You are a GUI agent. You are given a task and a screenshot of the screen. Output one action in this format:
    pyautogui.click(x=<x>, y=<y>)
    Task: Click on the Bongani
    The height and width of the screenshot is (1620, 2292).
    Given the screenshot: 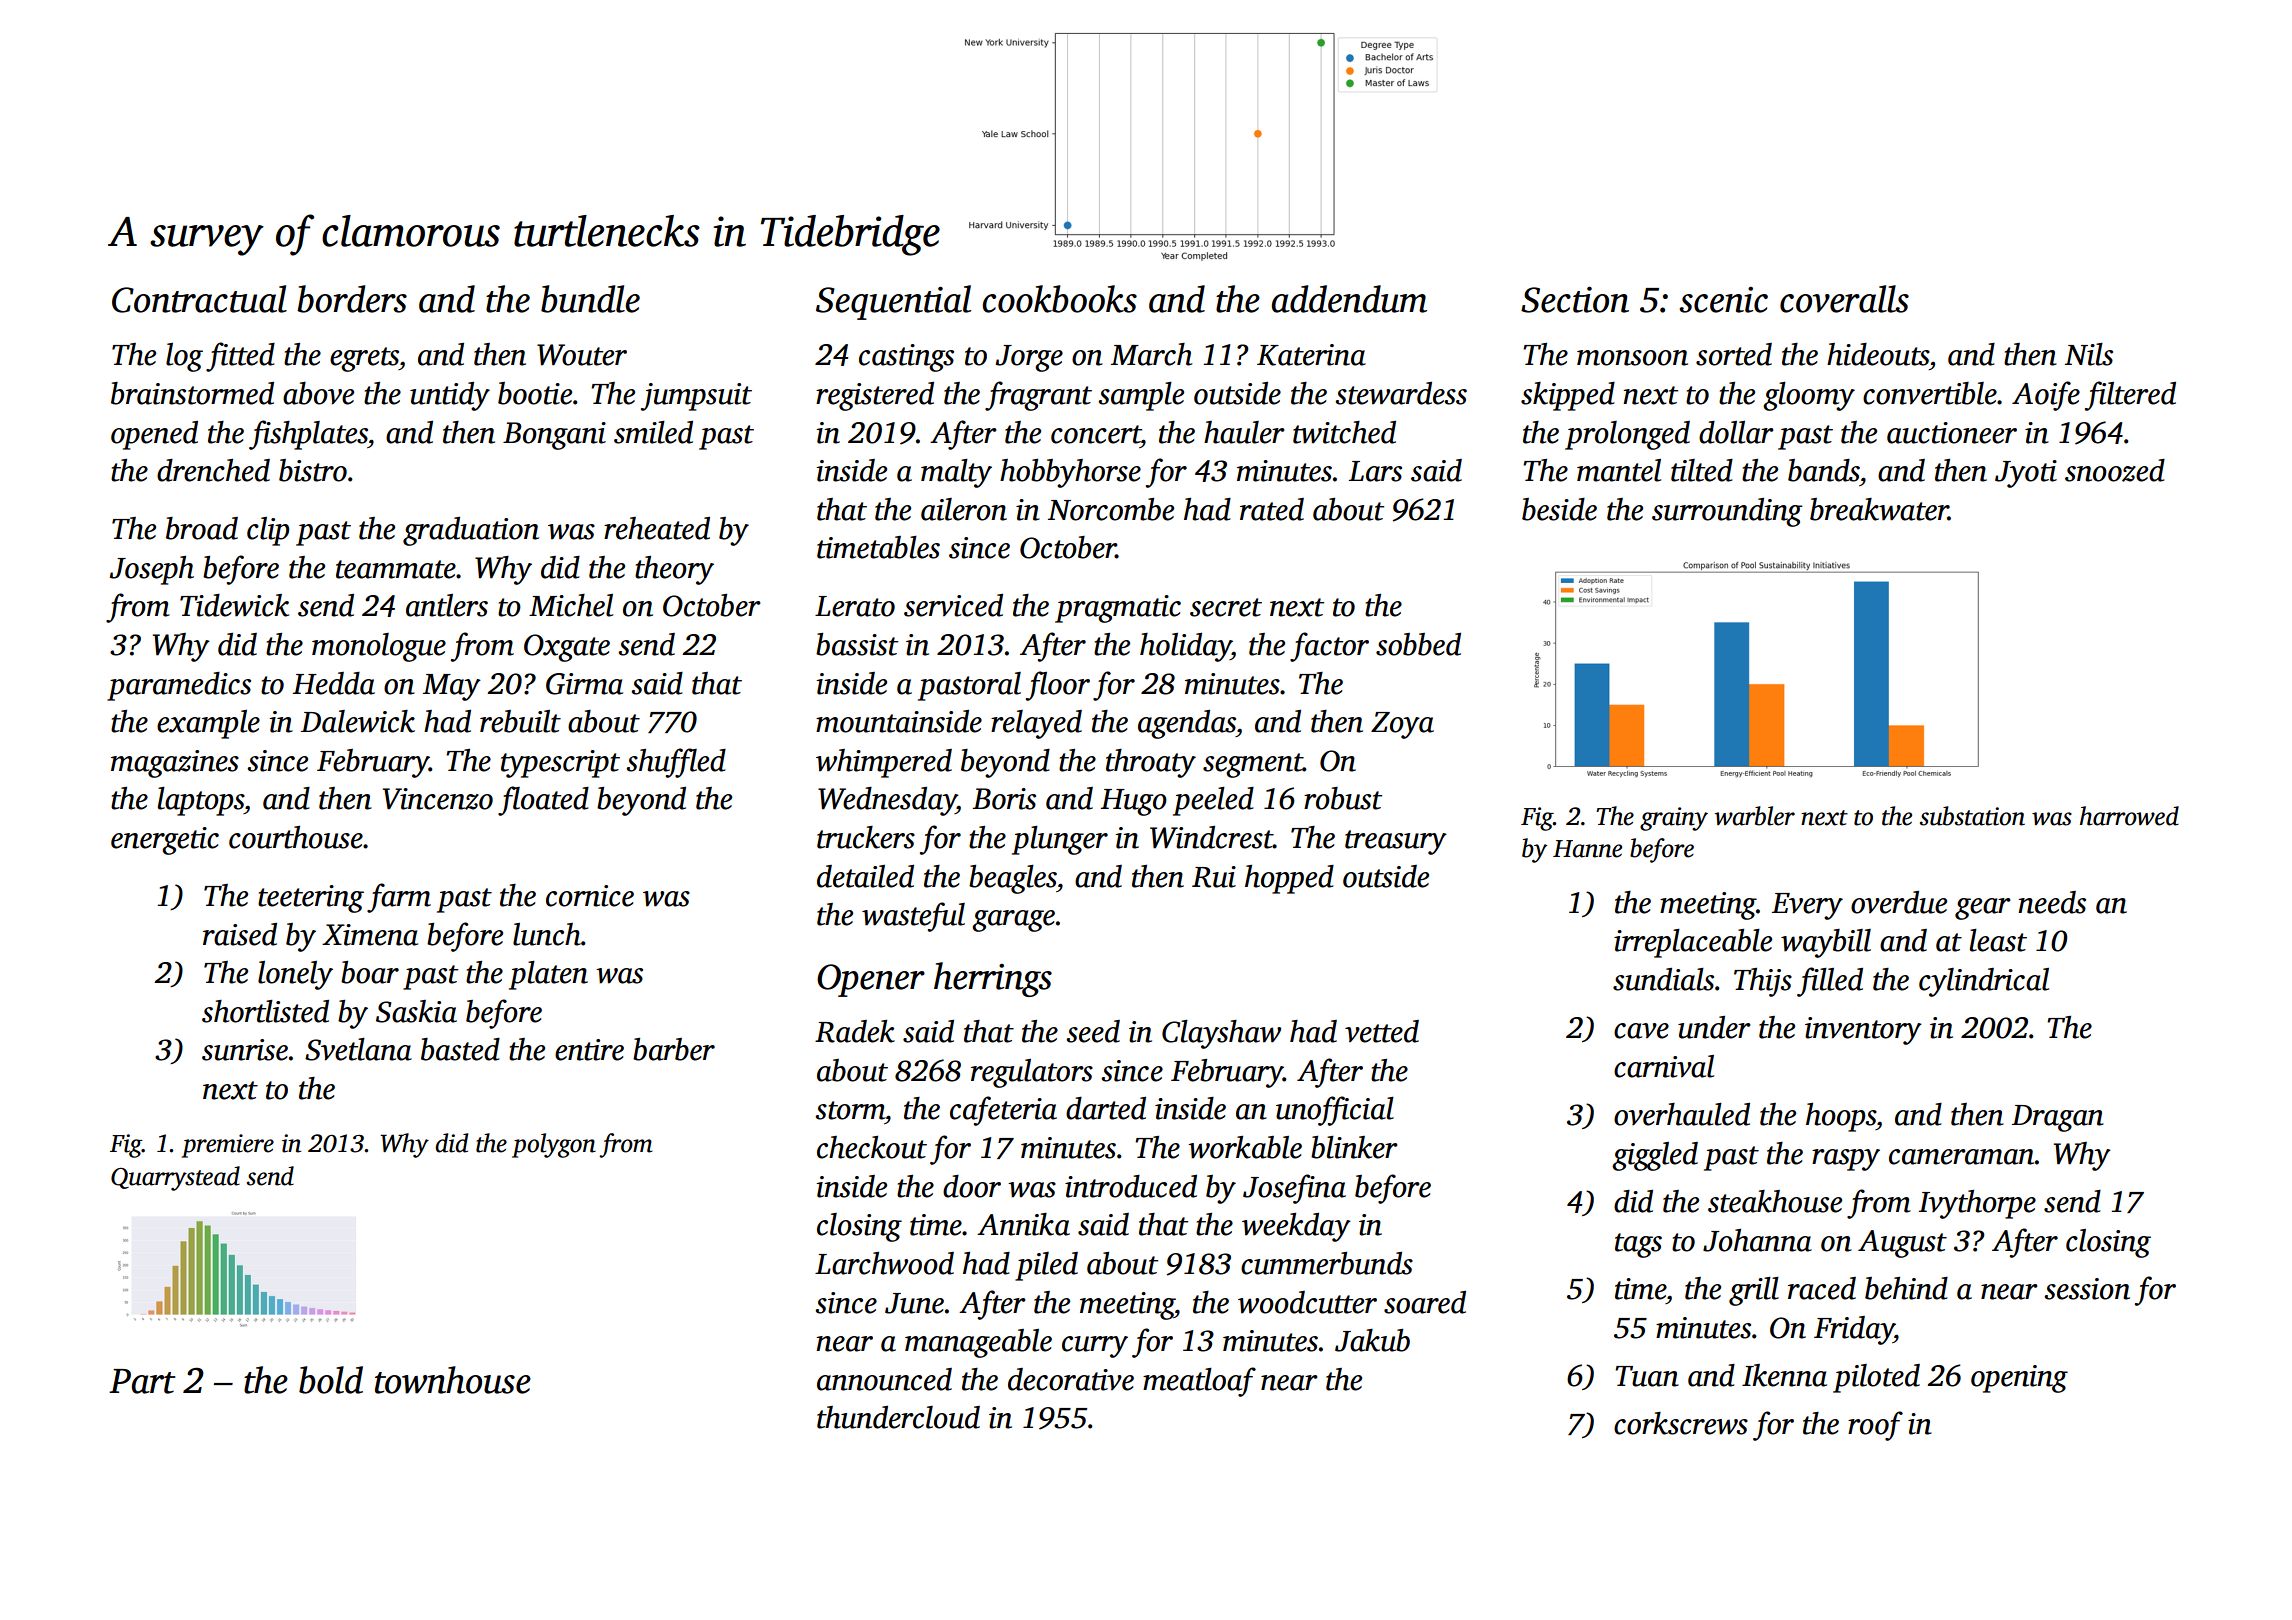 What is the action you would take?
    pyautogui.click(x=554, y=436)
